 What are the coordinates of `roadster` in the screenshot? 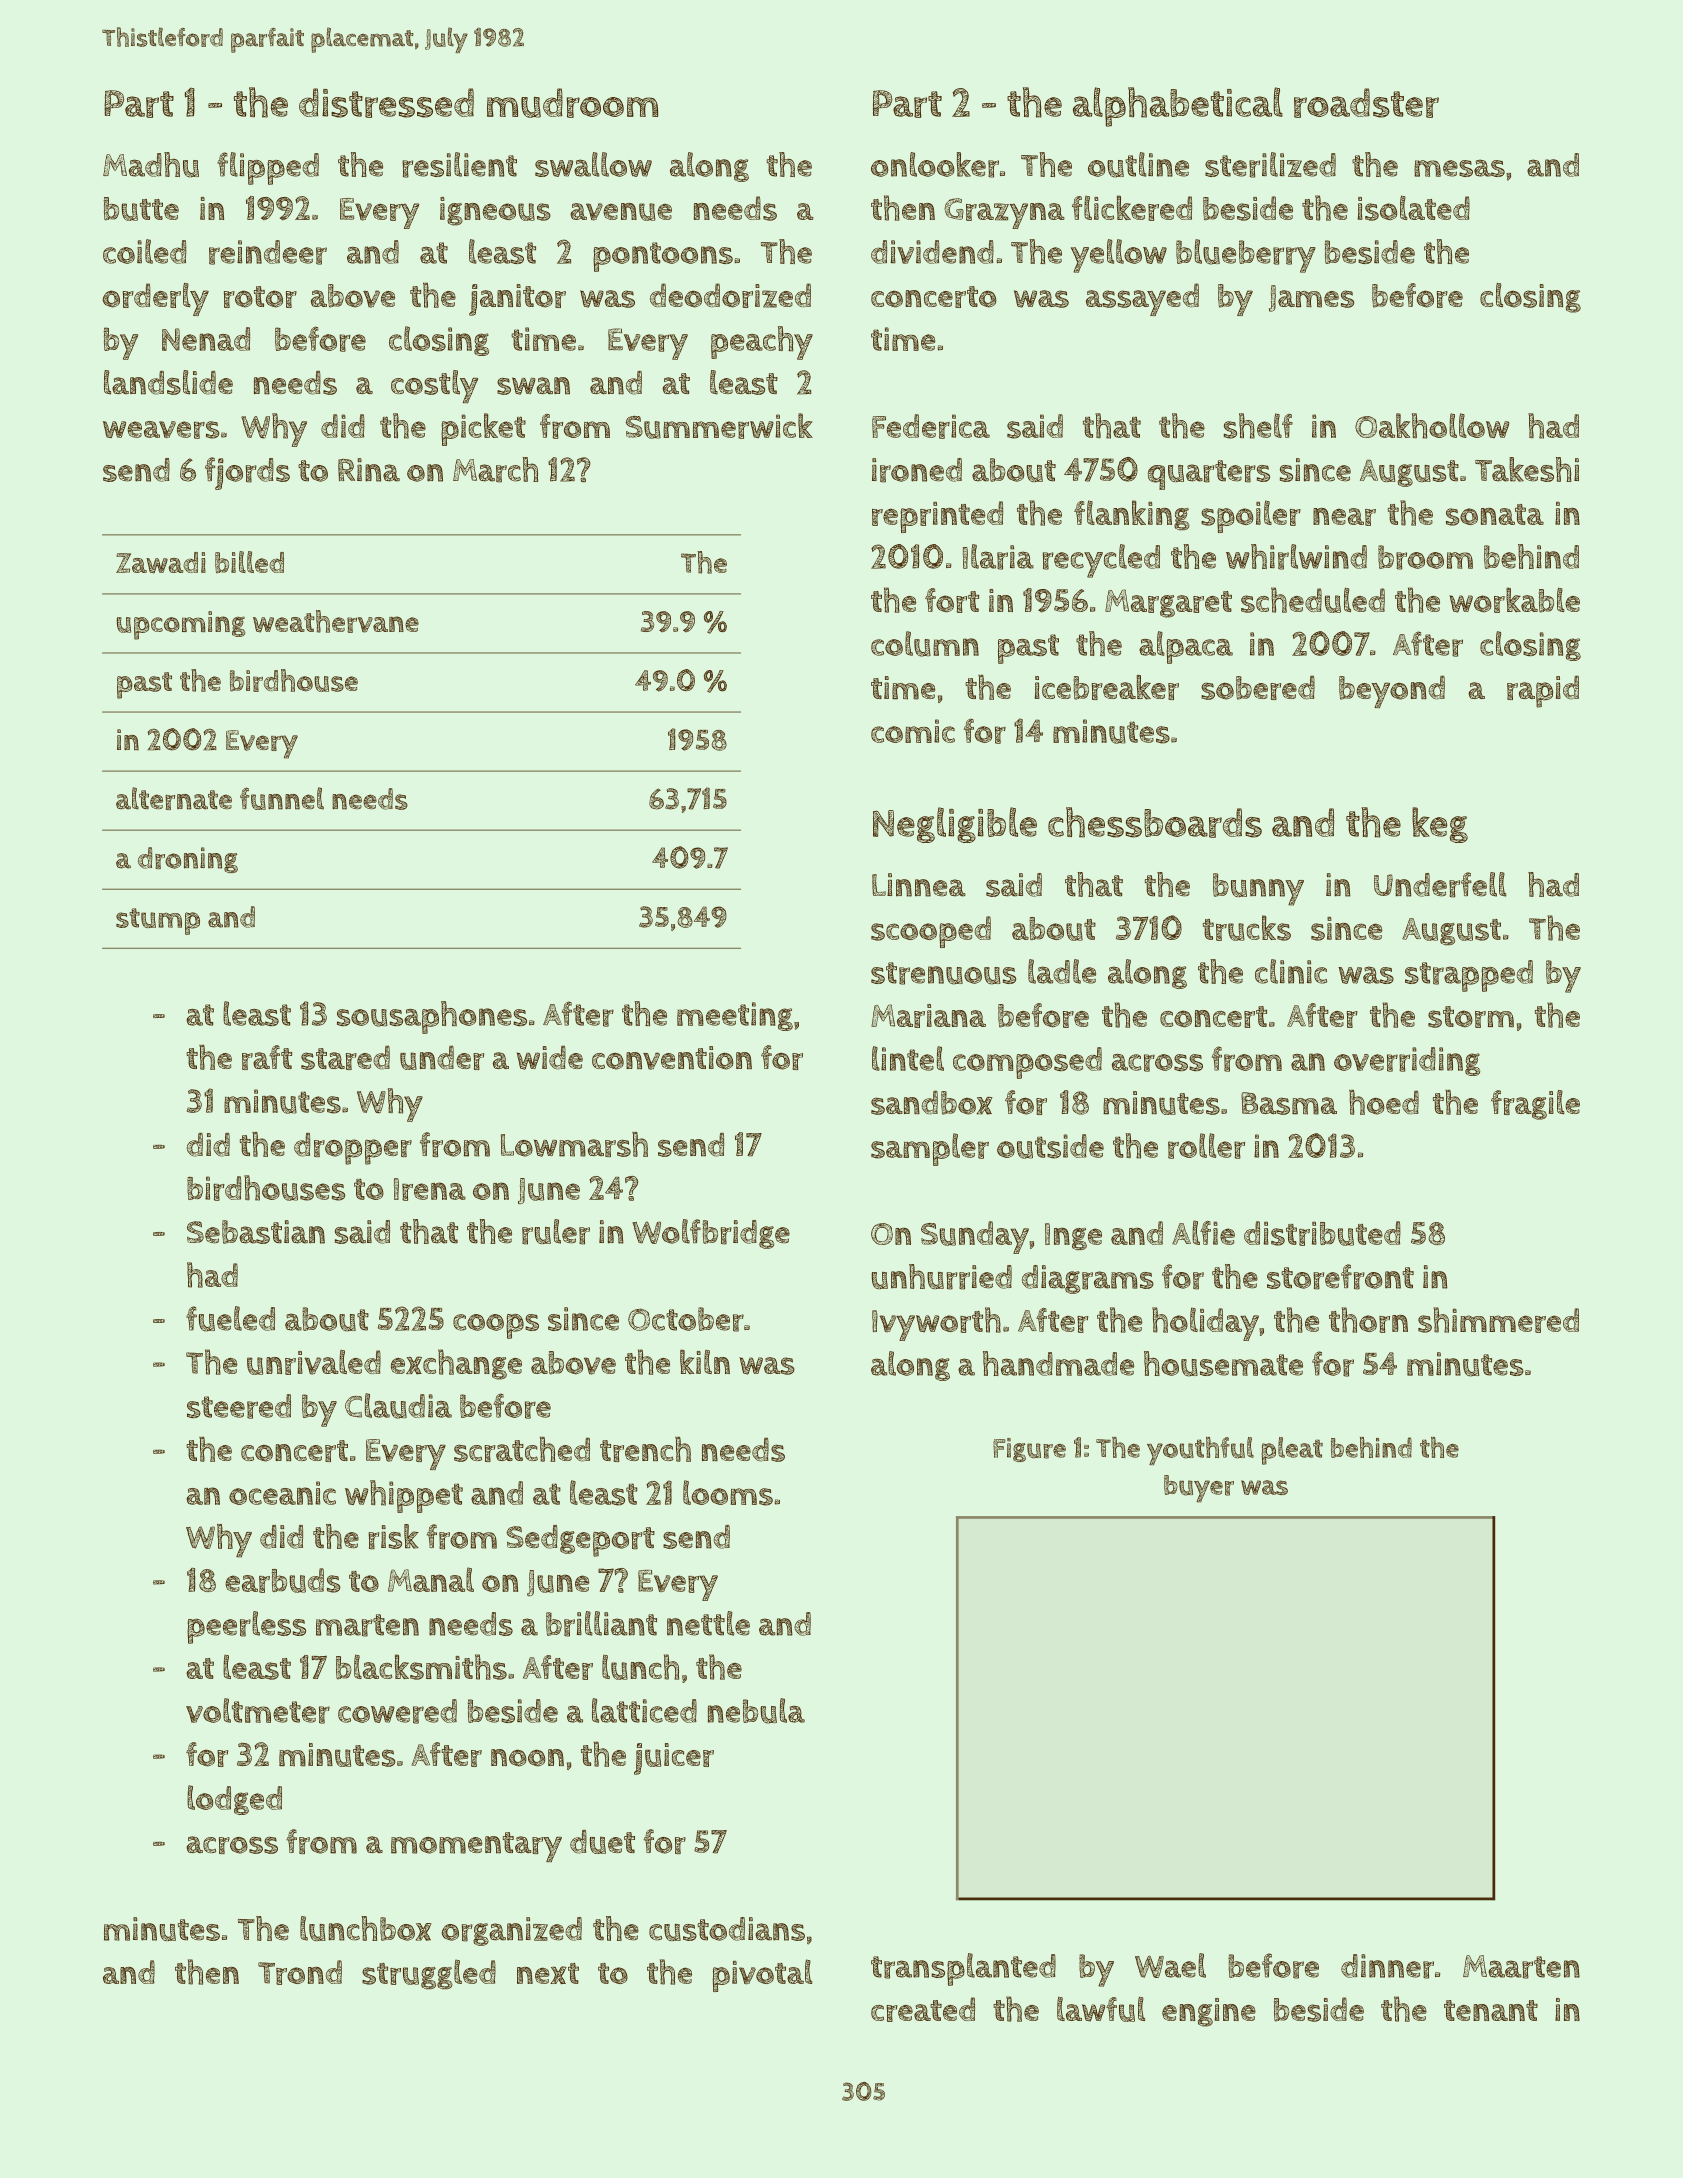 It's located at (1366, 103).
